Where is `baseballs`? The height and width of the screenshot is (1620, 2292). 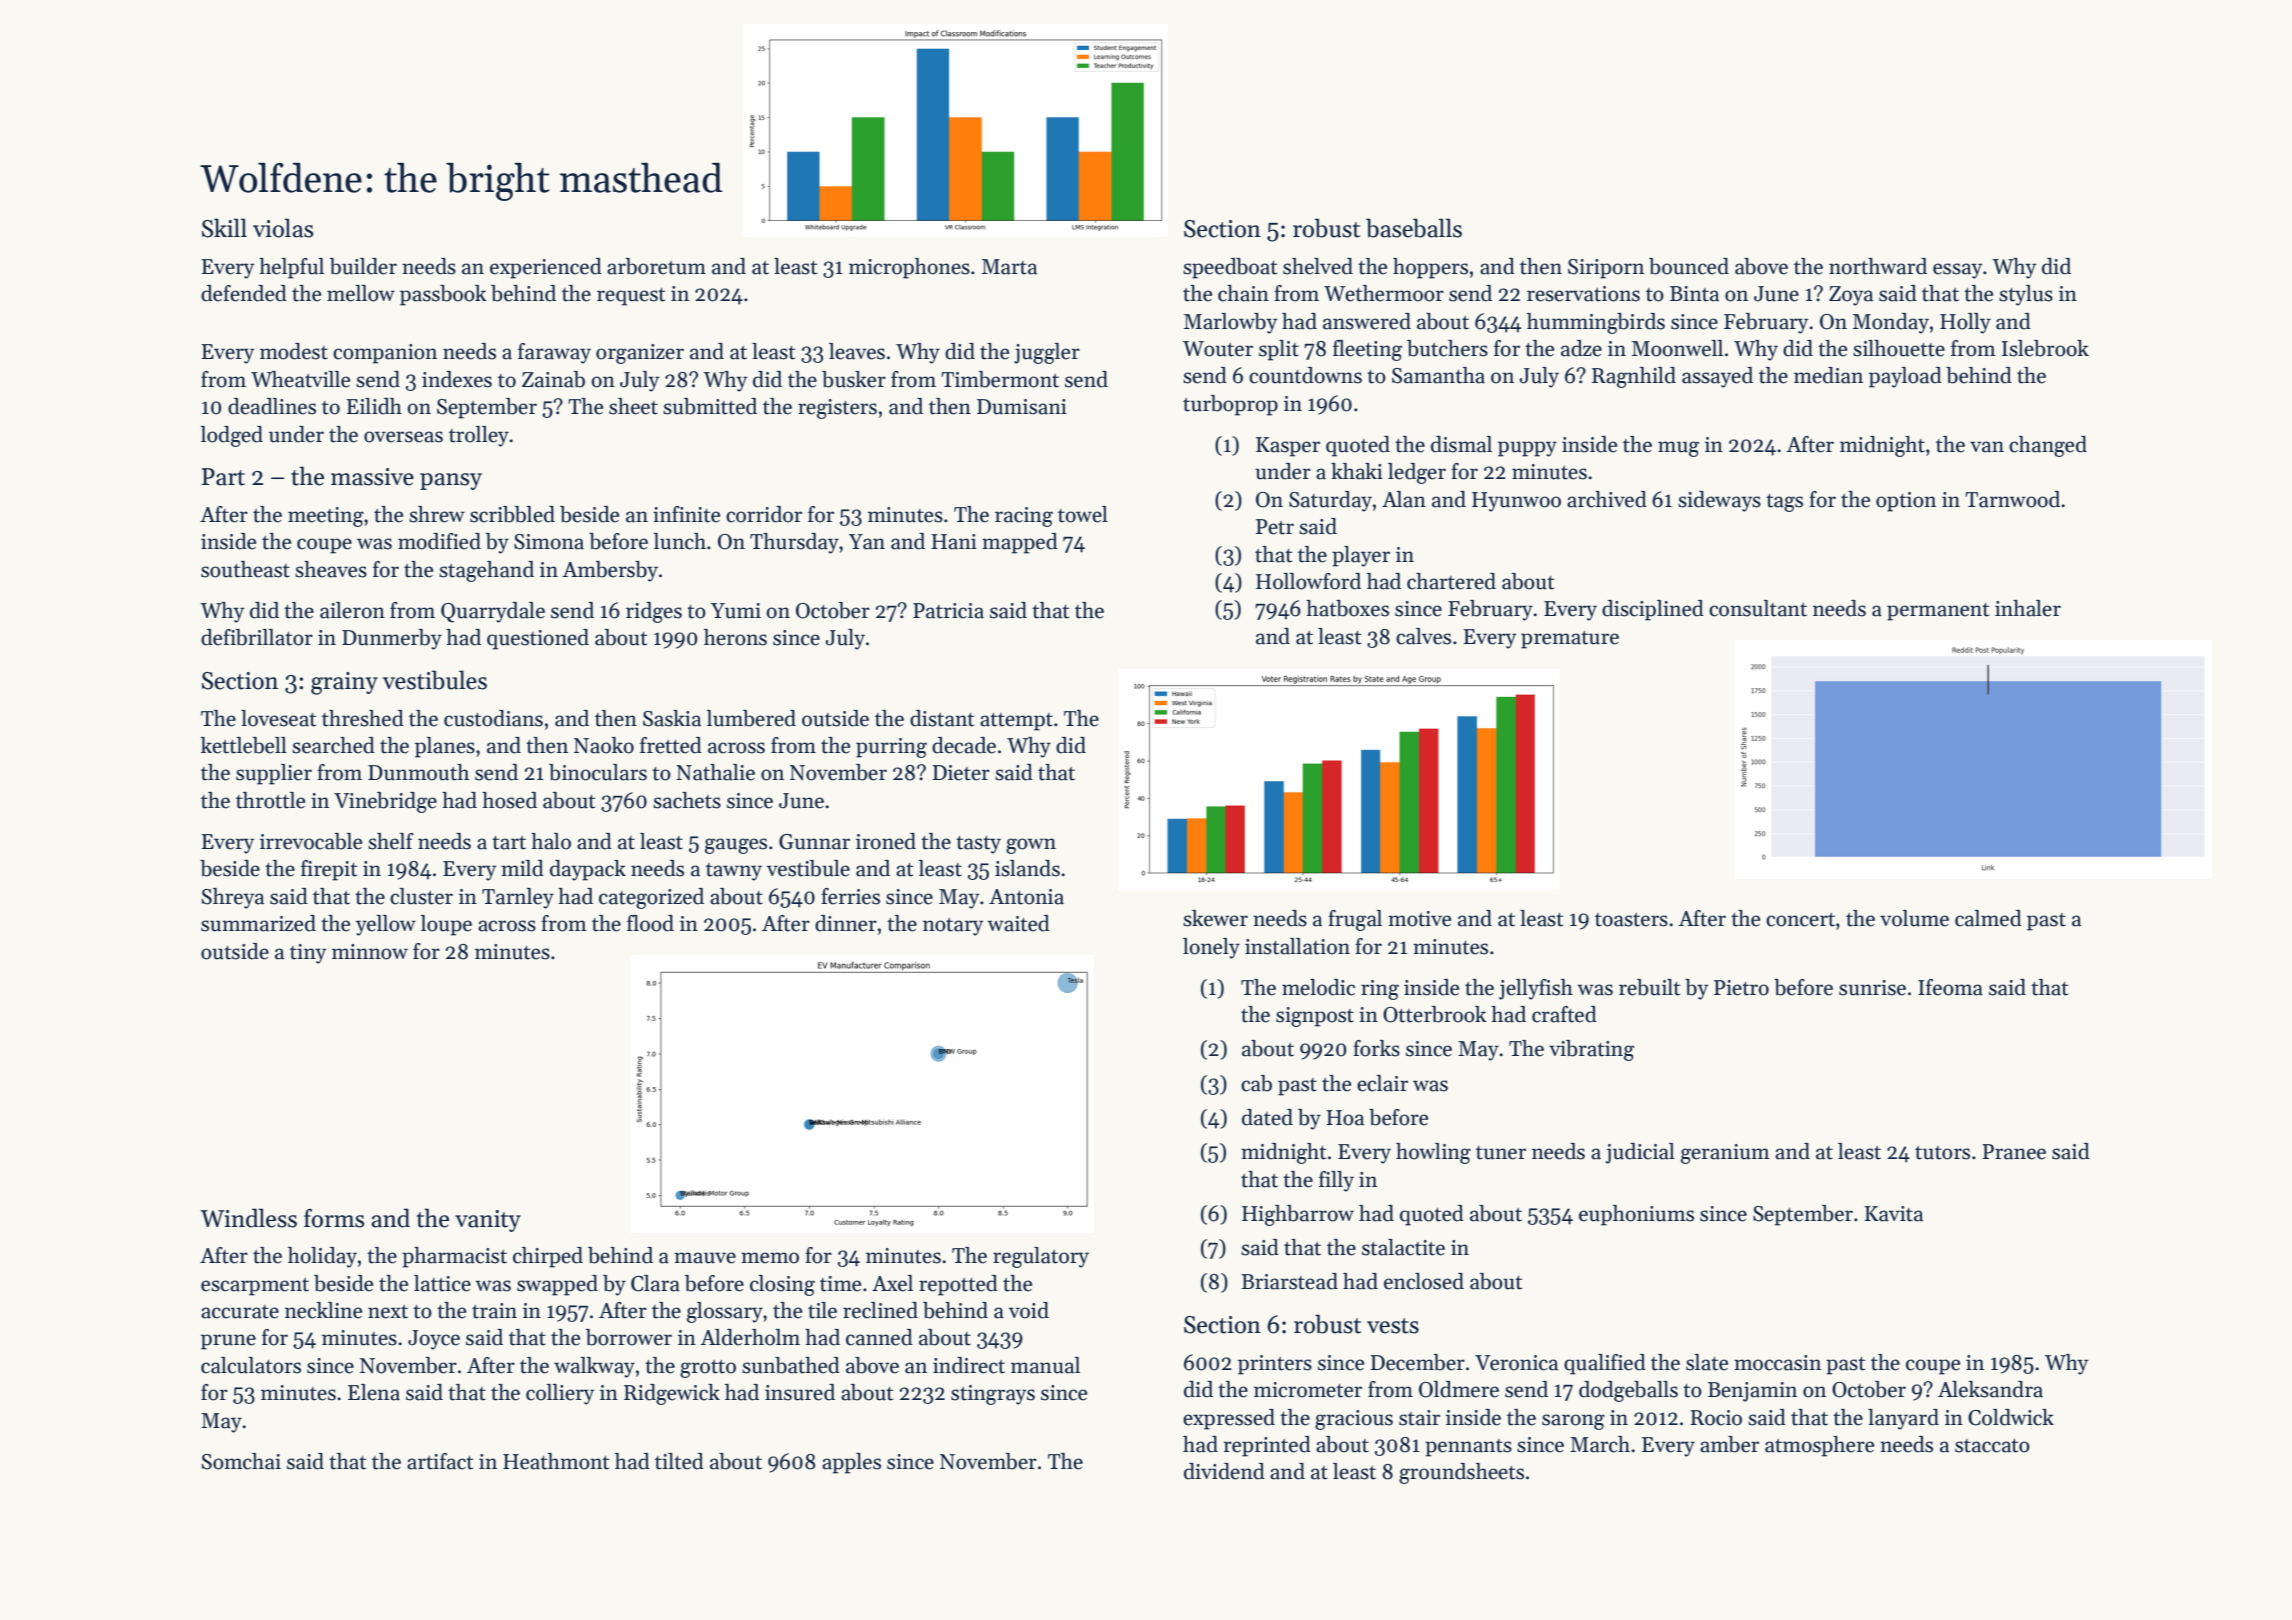 baseballs is located at coordinates (1414, 228).
